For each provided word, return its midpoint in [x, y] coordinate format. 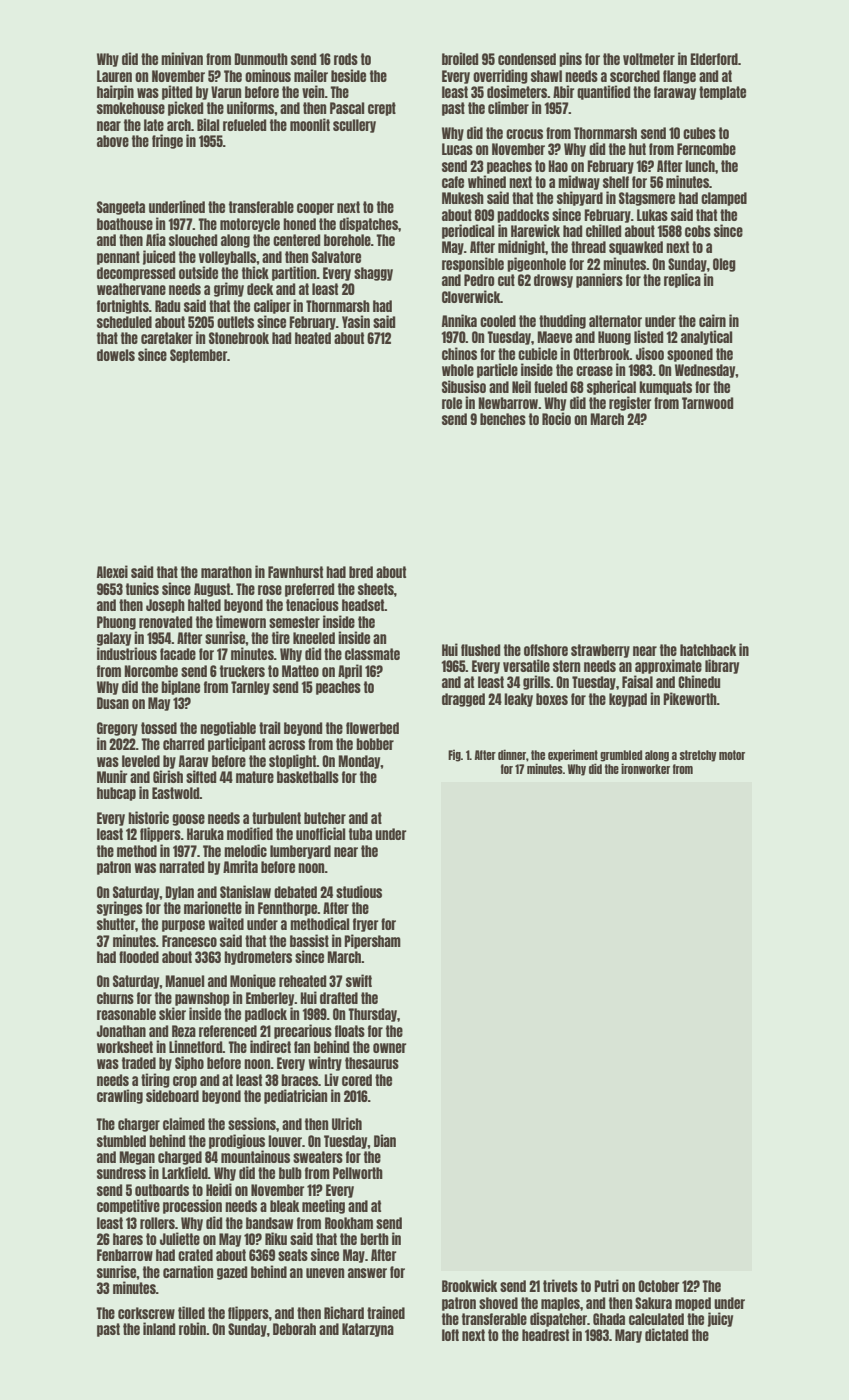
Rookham [349, 1223]
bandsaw [269, 1223]
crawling [120, 1096]
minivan [182, 58]
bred [361, 572]
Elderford [714, 59]
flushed [480, 650]
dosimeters [517, 91]
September [198, 356]
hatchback [708, 650]
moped [693, 1304]
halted [204, 605]
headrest [545, 1335]
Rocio [556, 418]
